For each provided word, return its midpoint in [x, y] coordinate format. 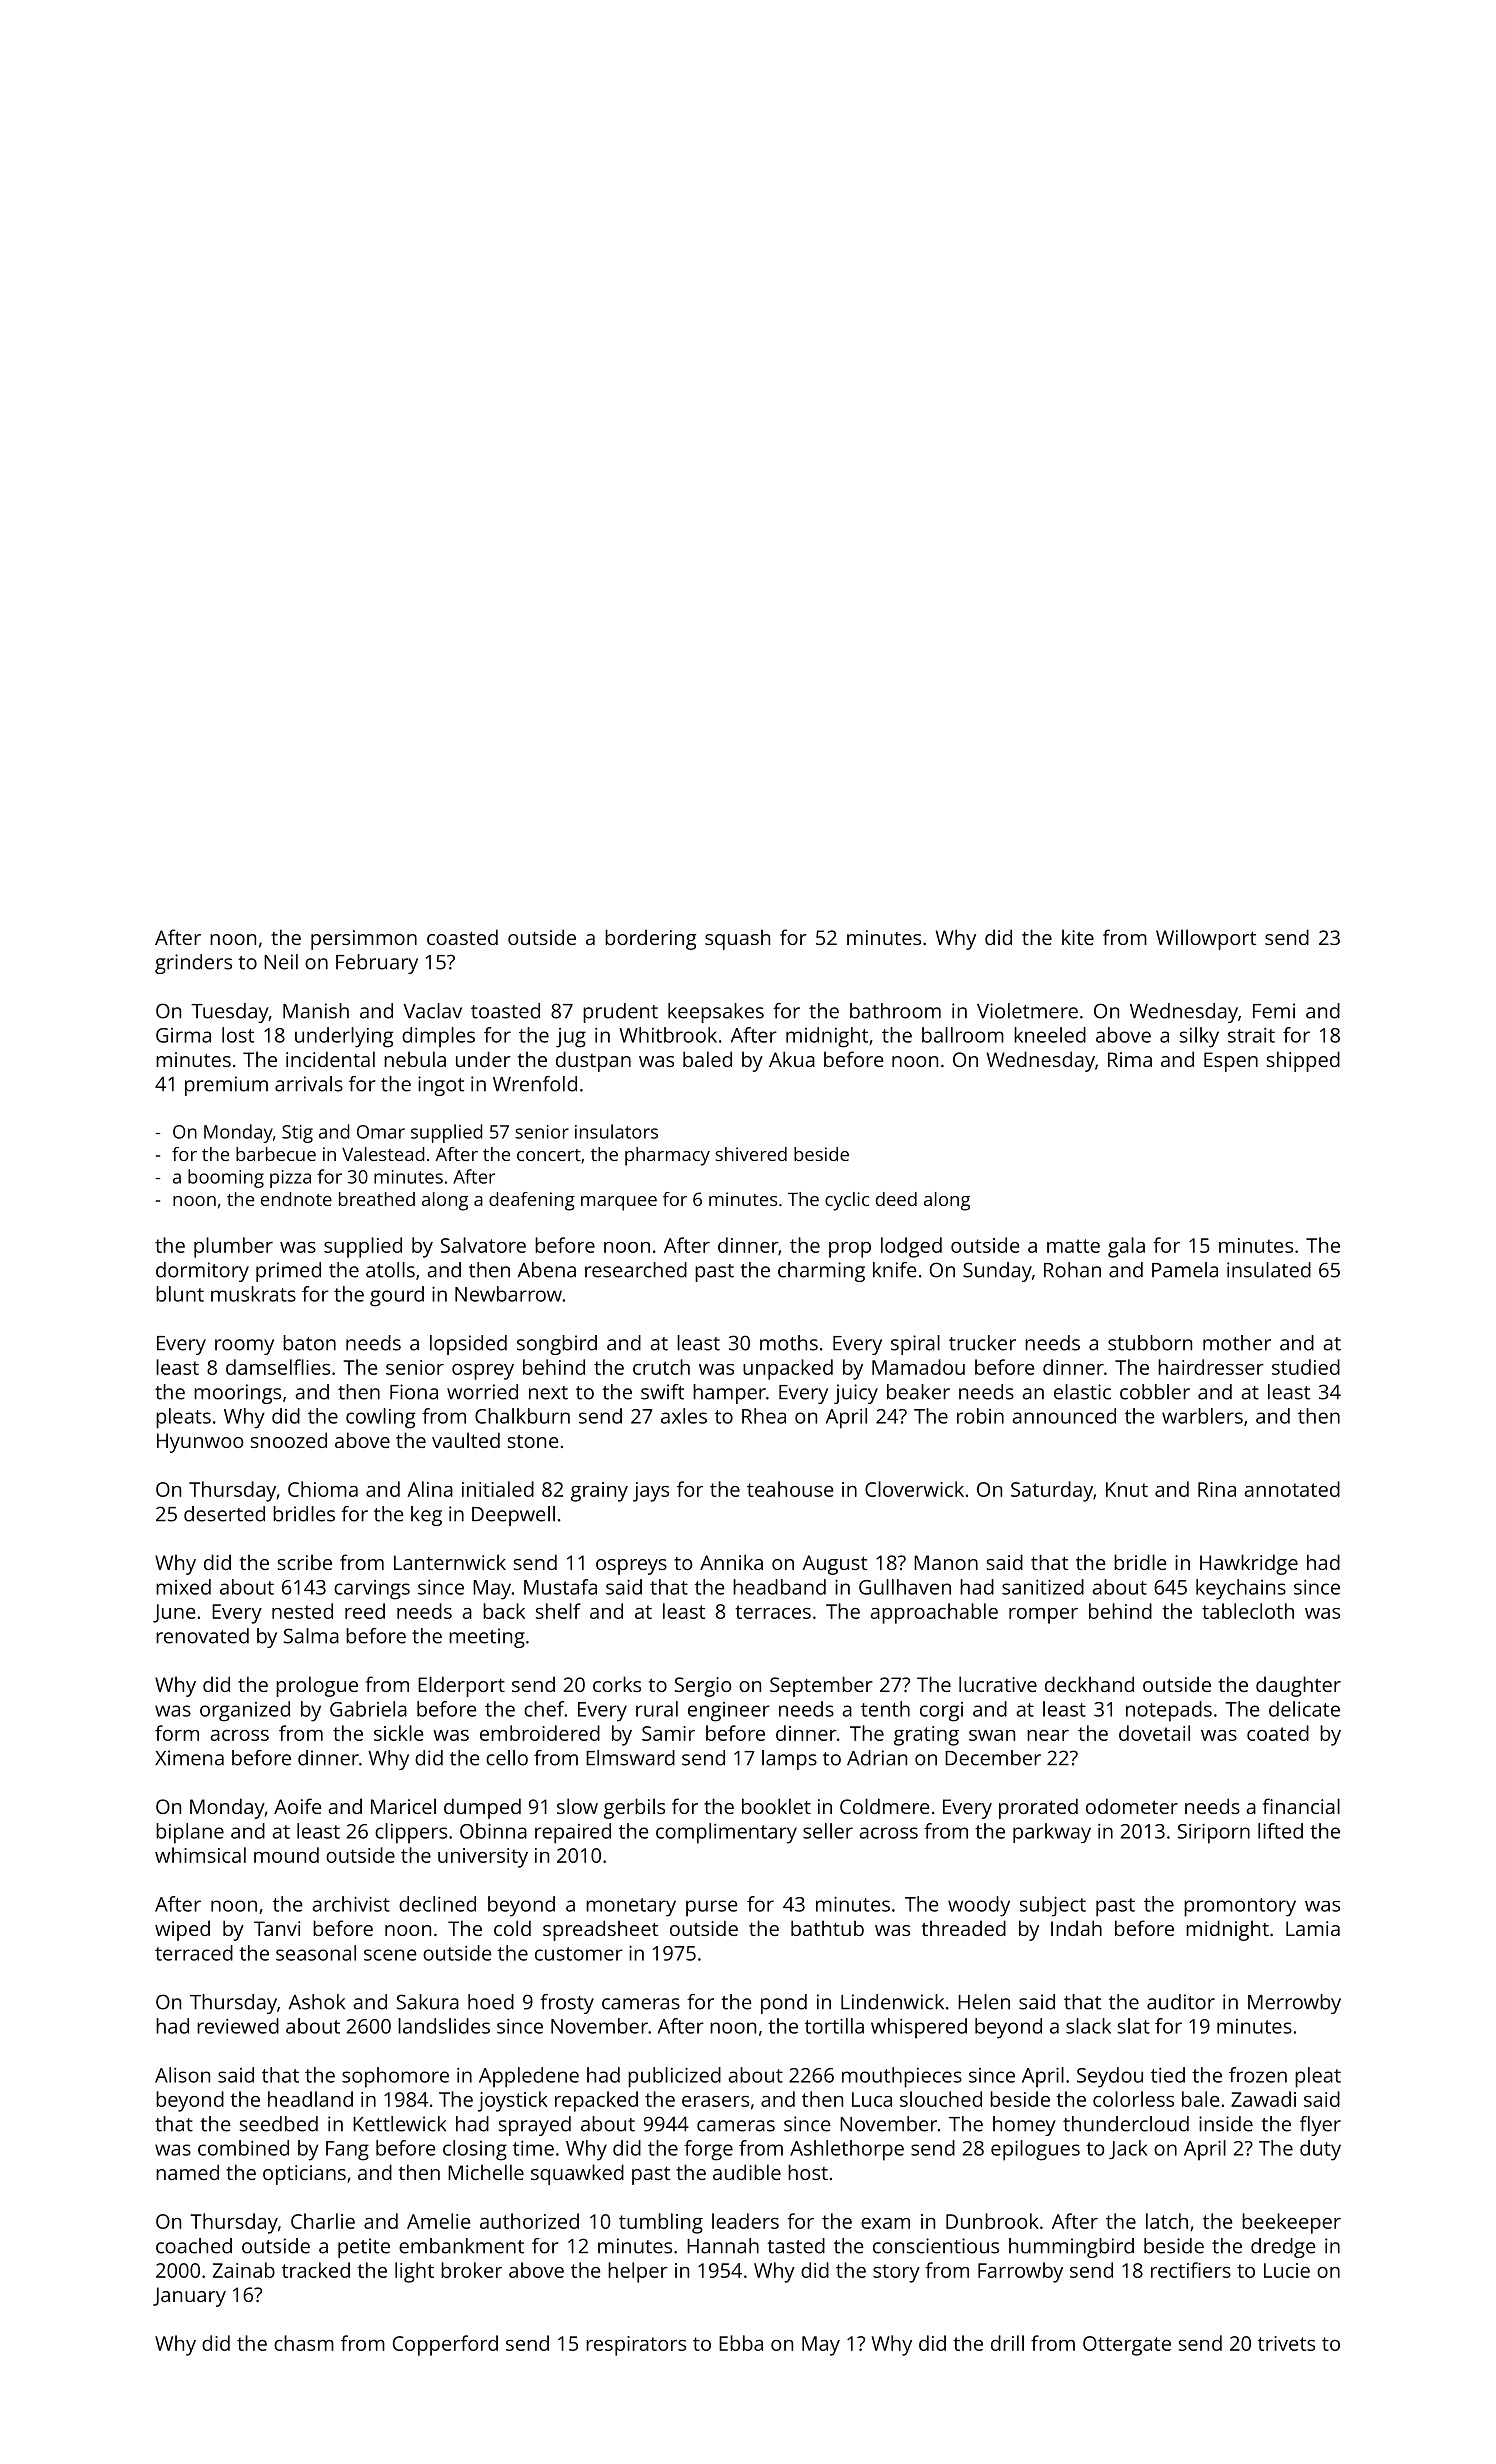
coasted [462, 937]
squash [737, 939]
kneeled [1050, 1035]
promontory [1240, 1907]
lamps [789, 1760]
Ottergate [1127, 2346]
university [483, 1858]
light [414, 2272]
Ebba [741, 2343]
